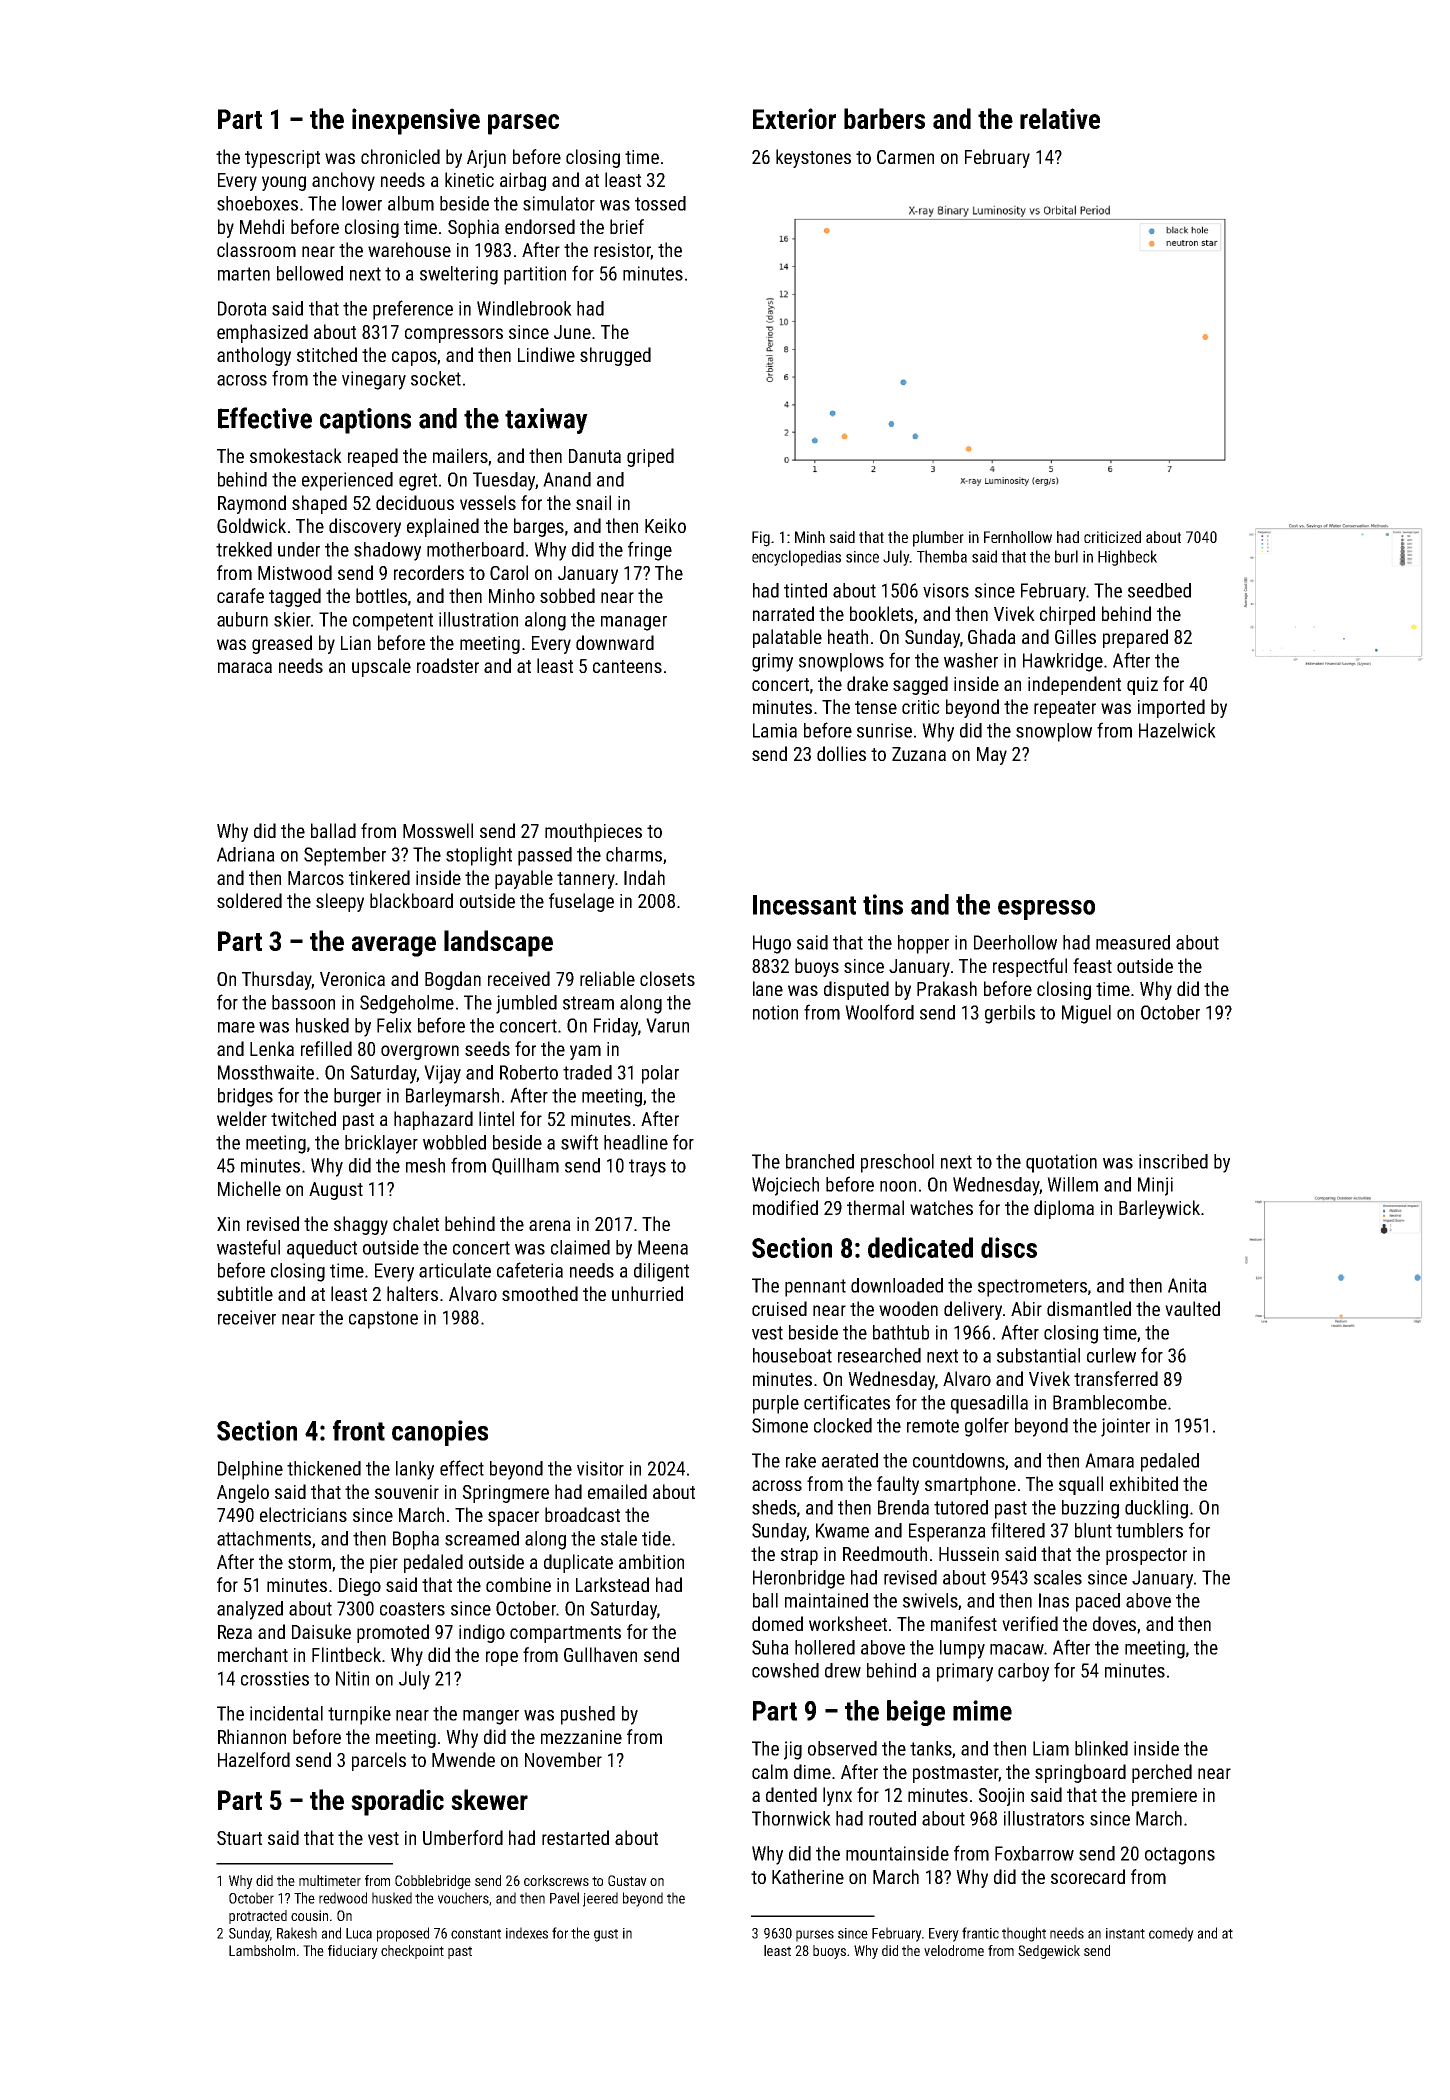 This screenshot has width=1450, height=2100. Describe the element at coordinates (240, 595) in the screenshot. I see `carafe` at that location.
